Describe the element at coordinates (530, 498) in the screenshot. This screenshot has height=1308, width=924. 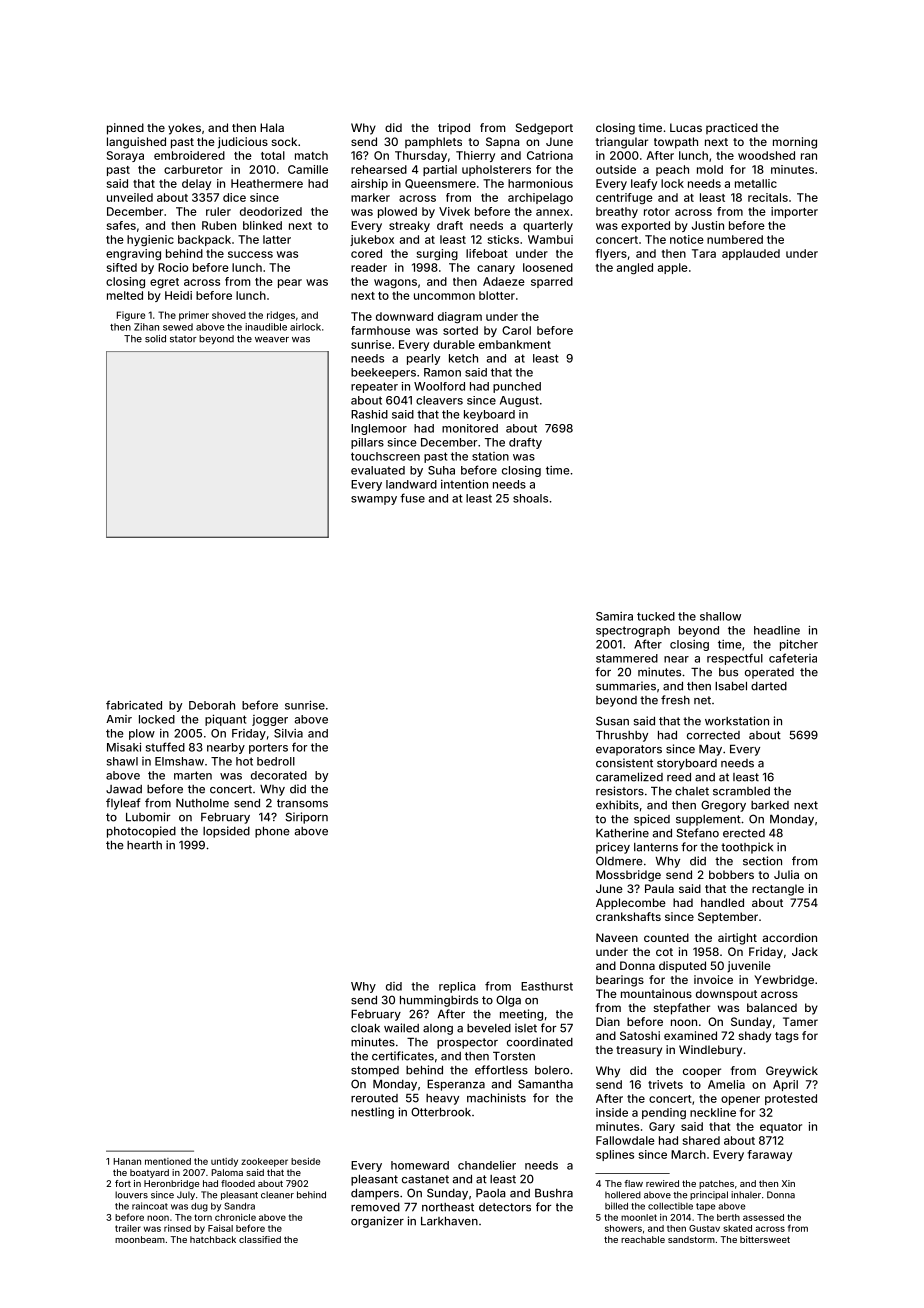
I see `shoals` at that location.
